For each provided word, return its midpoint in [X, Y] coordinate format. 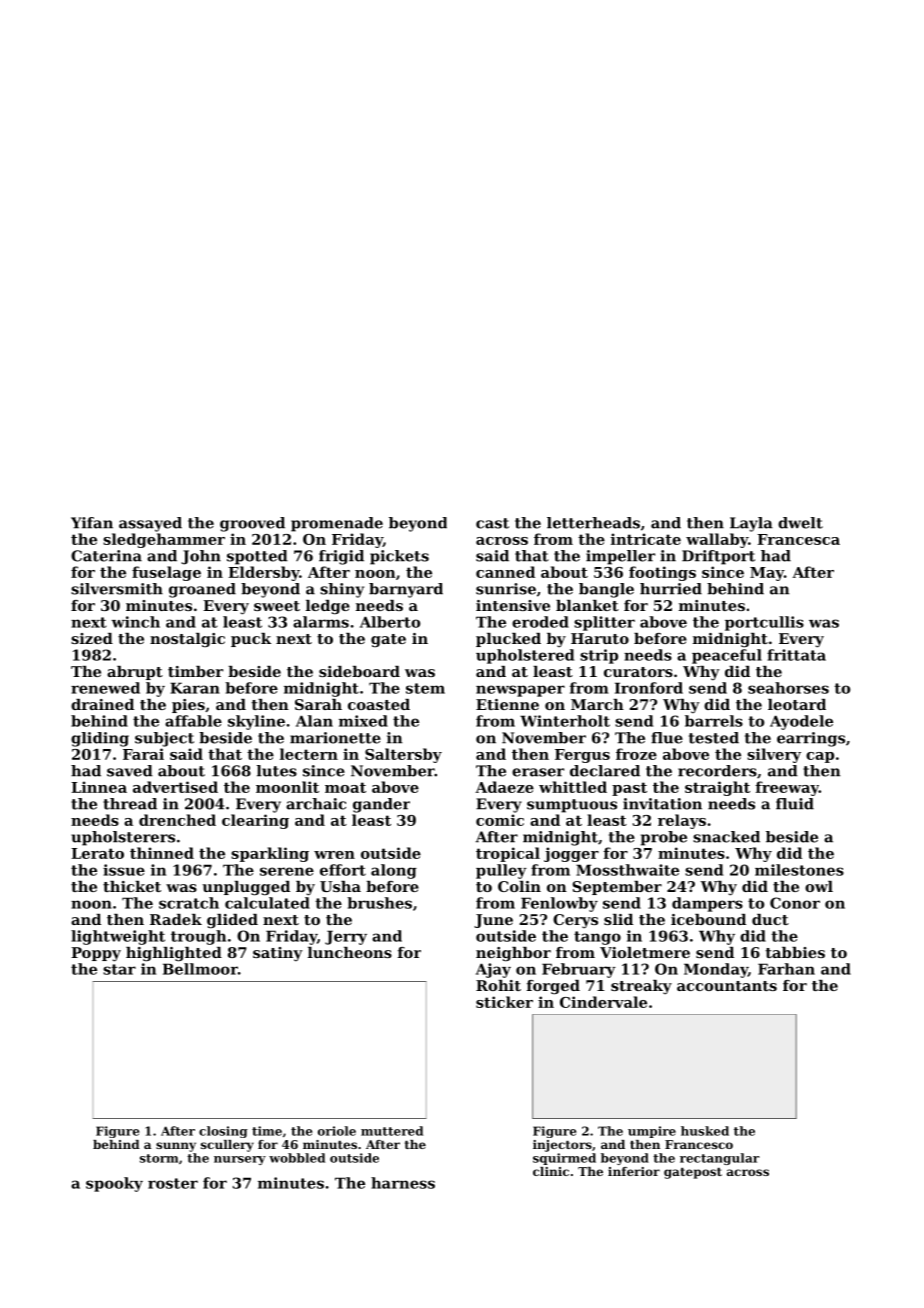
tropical [508, 854]
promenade [337, 524]
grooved [252, 524]
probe [664, 838]
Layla [751, 524]
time [267, 1131]
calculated [267, 903]
